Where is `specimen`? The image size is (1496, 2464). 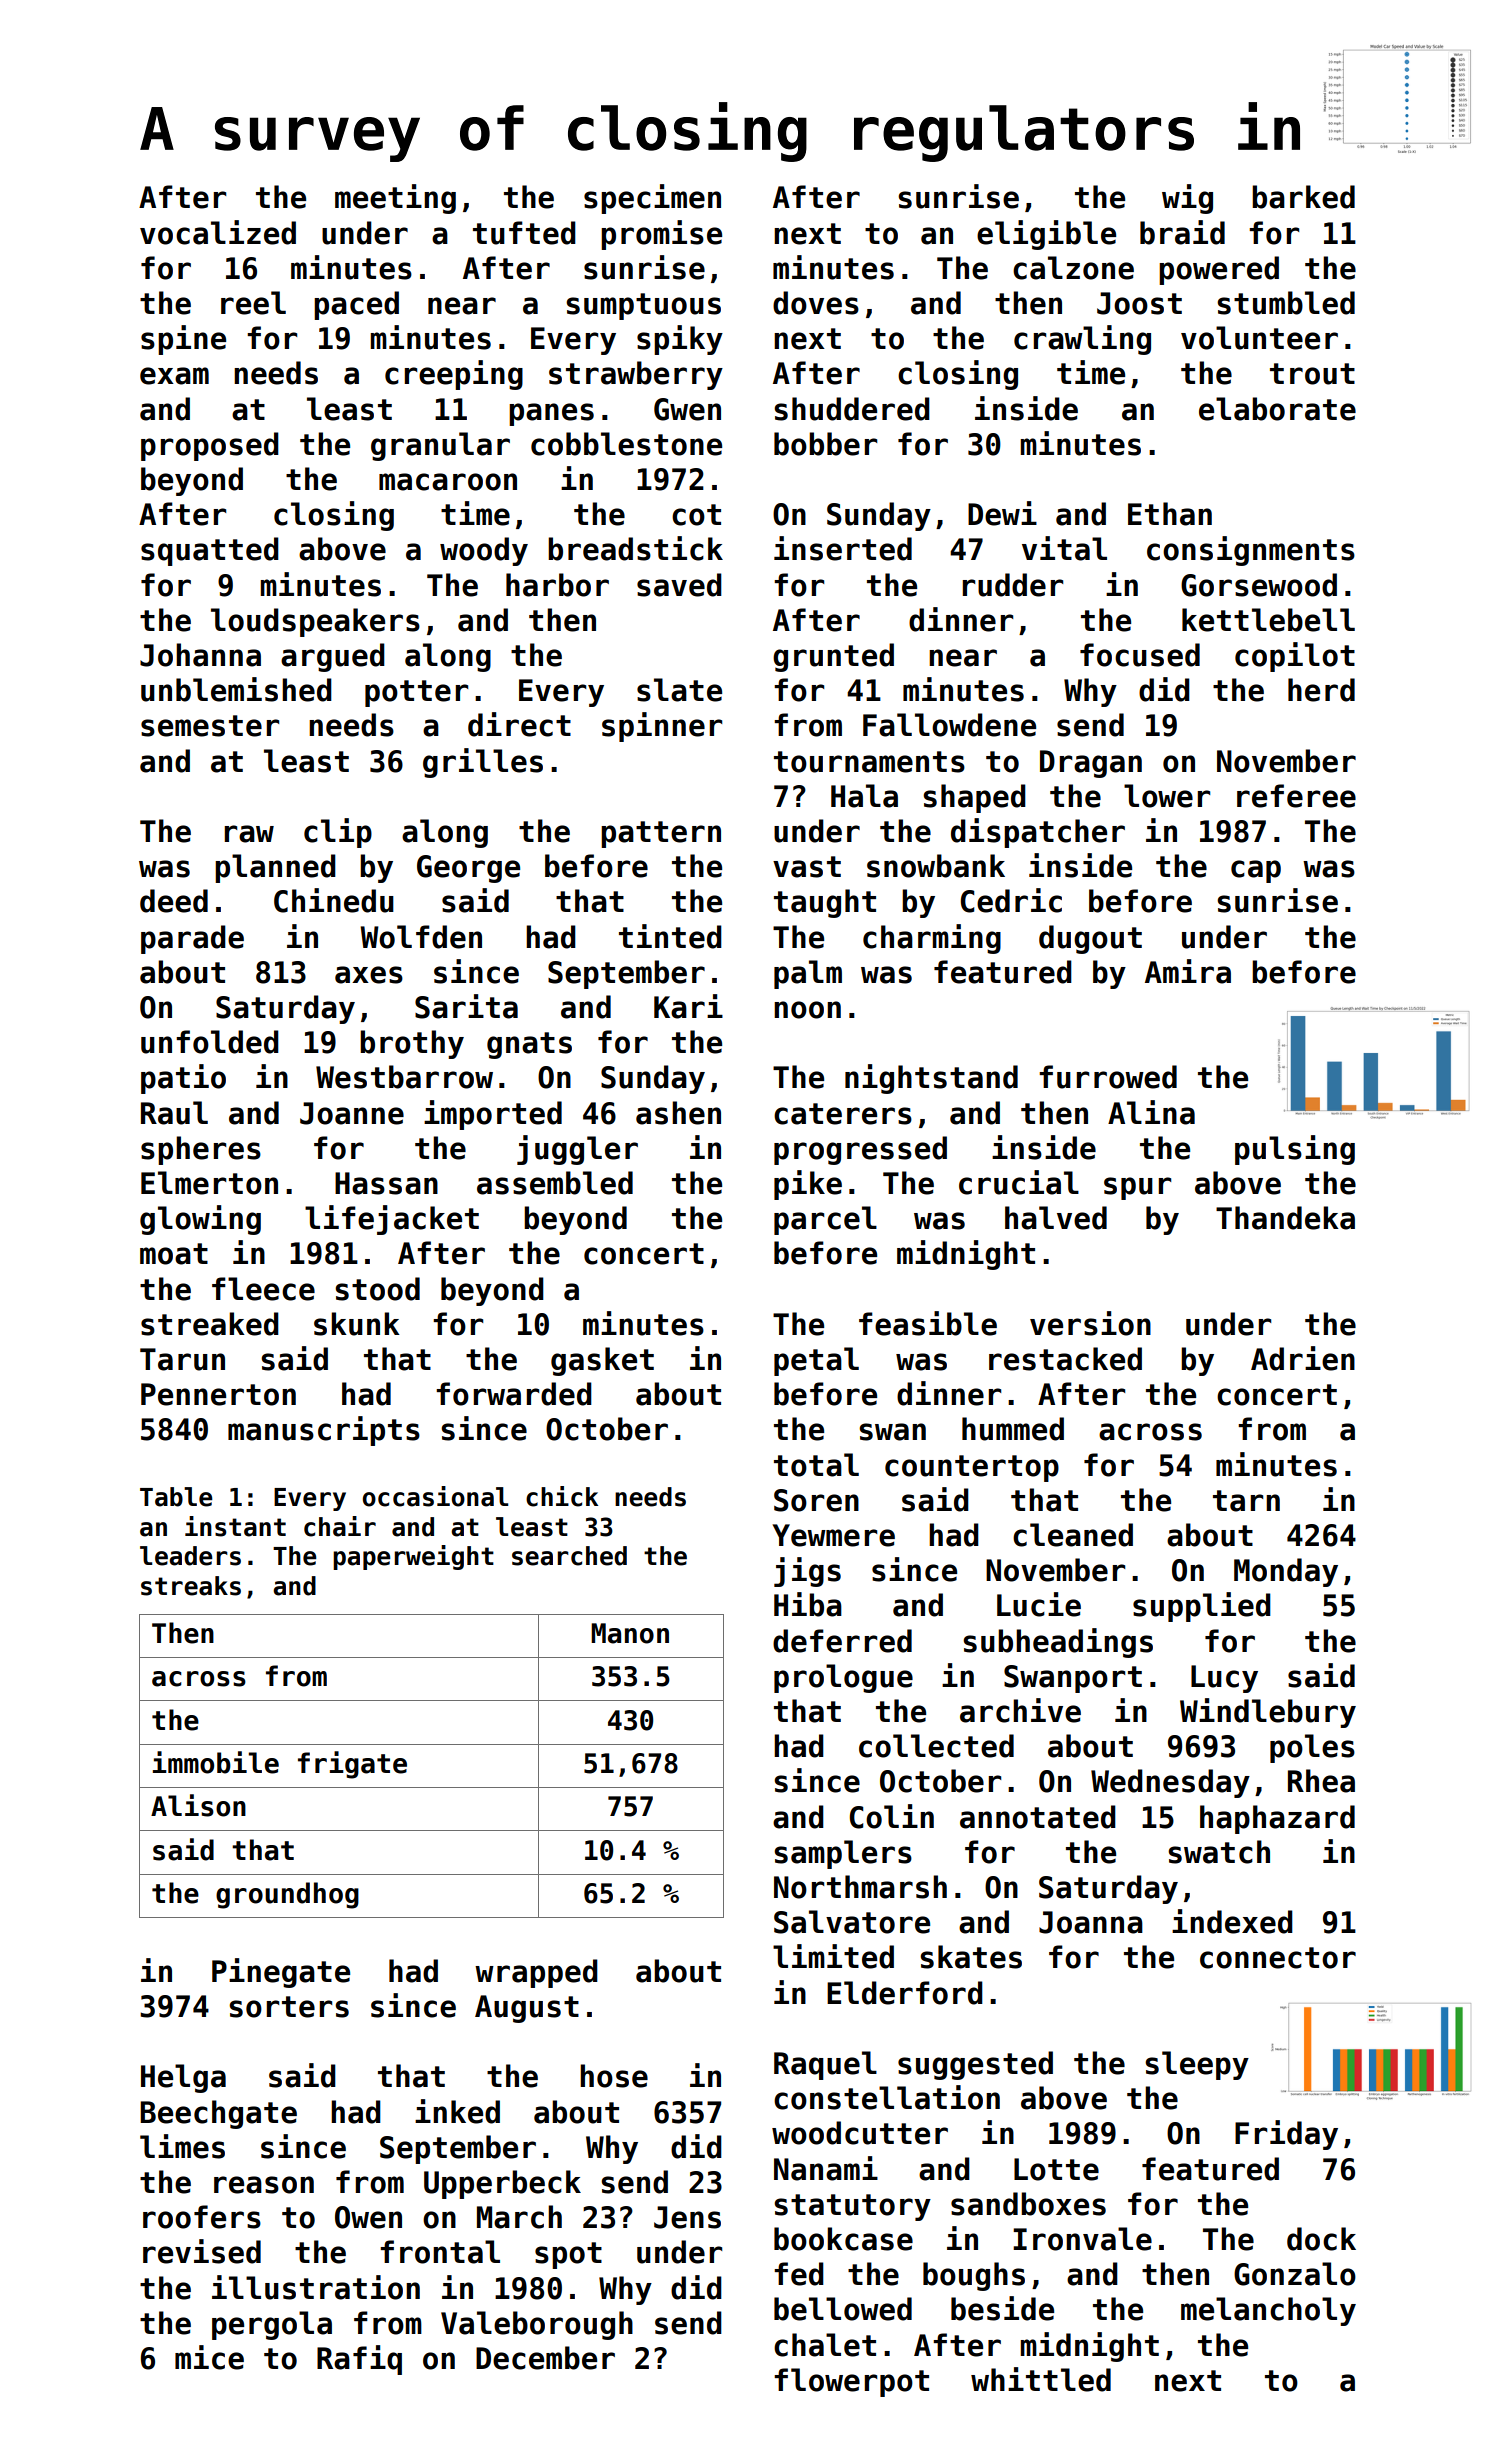 specimen is located at coordinates (652, 199).
